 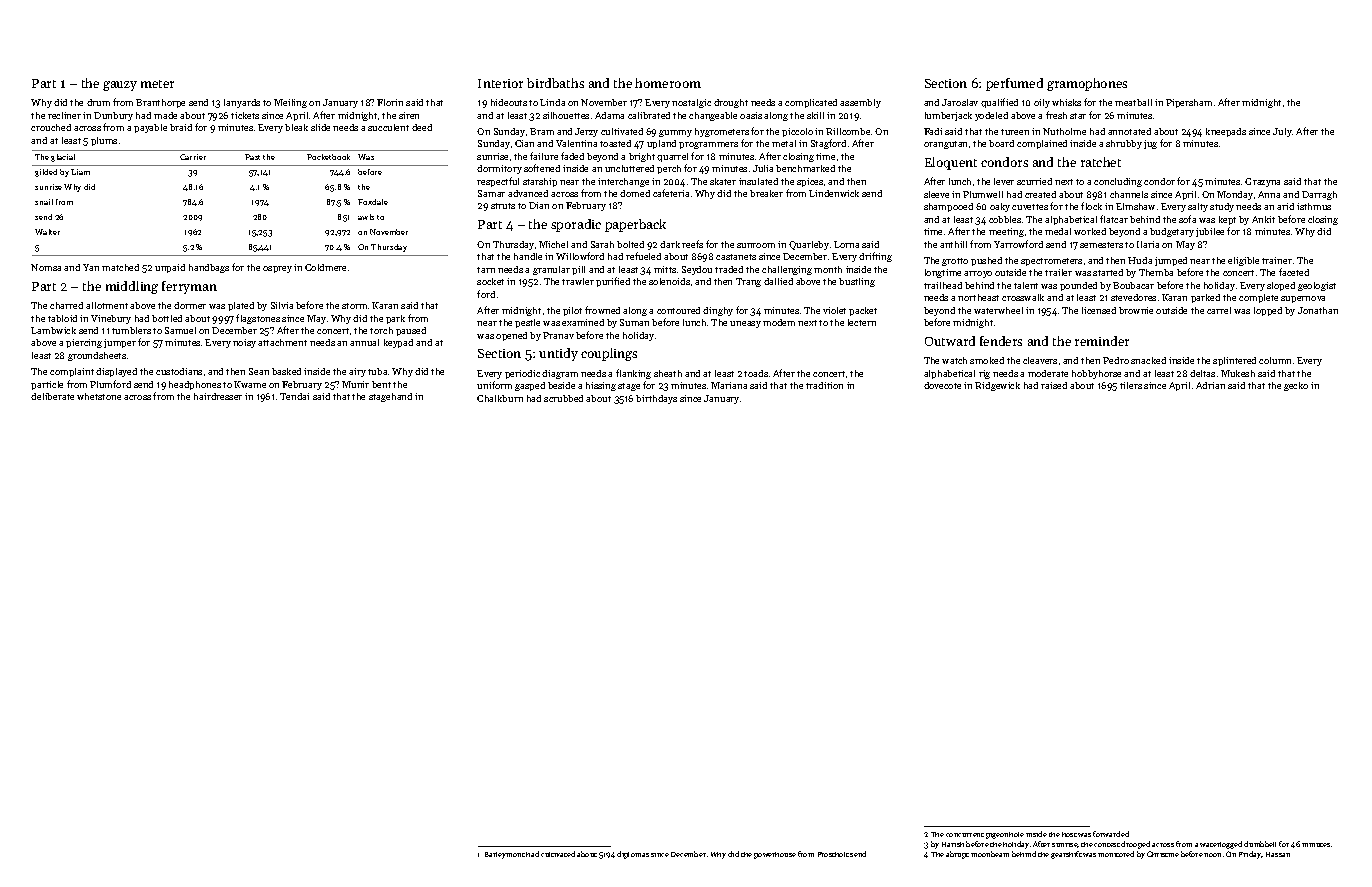 I want to click on diplomas, so click(x=633, y=855).
